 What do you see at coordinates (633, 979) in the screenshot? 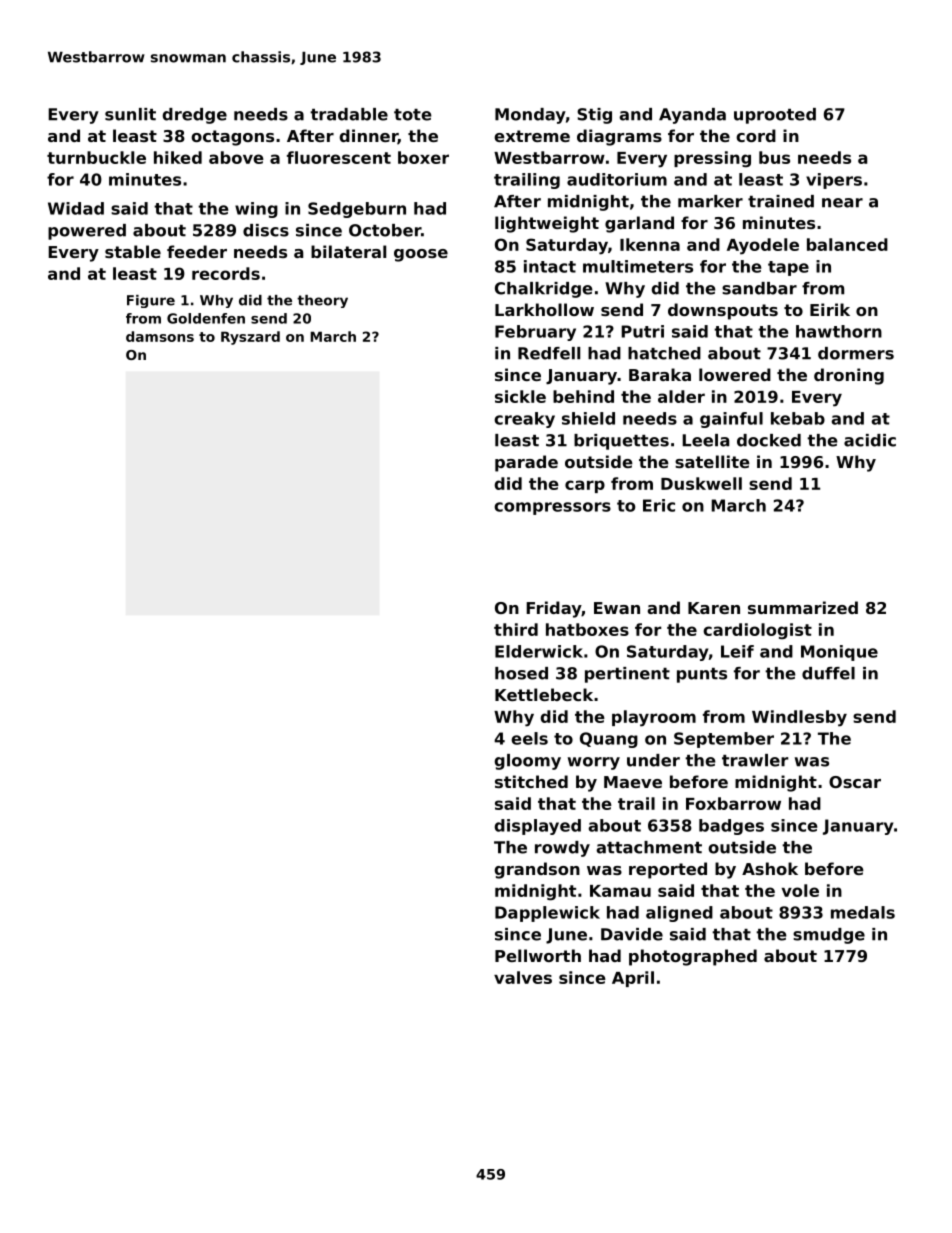
I see `April` at bounding box center [633, 979].
